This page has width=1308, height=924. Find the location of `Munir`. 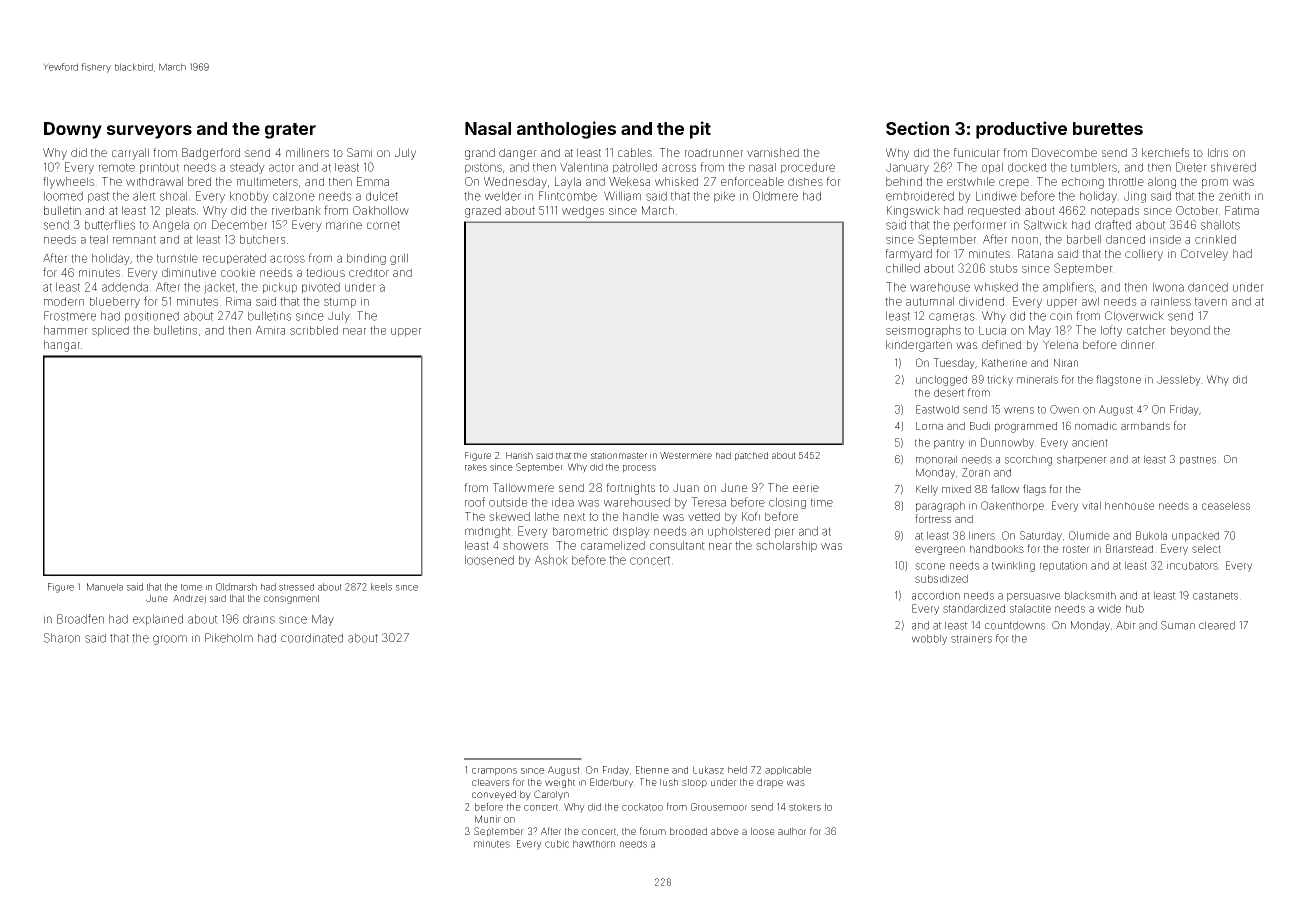

Munir is located at coordinates (488, 819).
